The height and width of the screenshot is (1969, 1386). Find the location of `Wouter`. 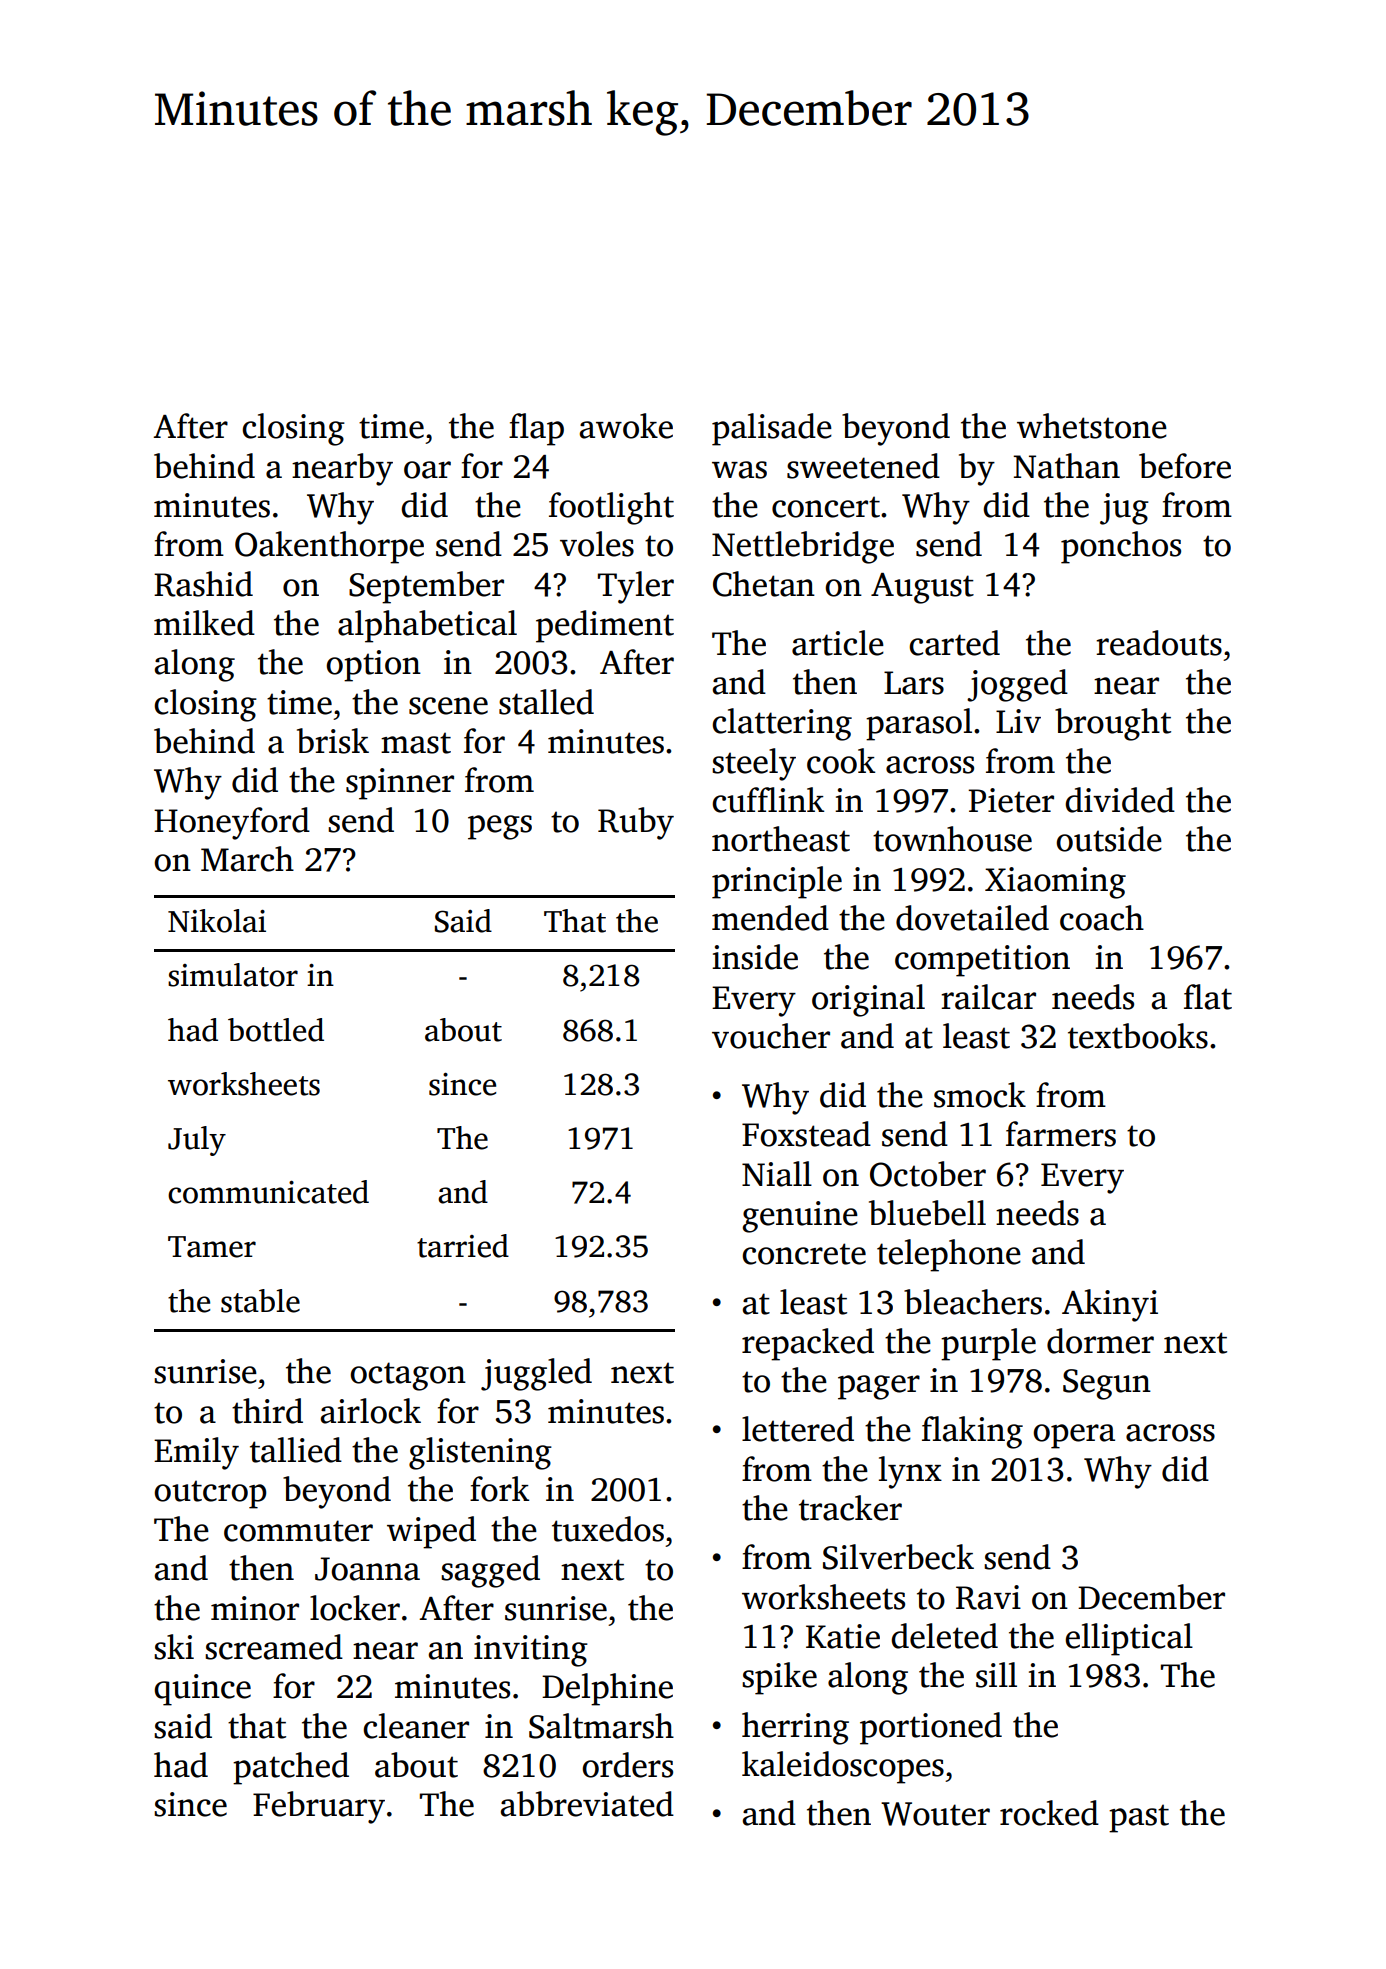

Wouter is located at coordinates (935, 1814).
